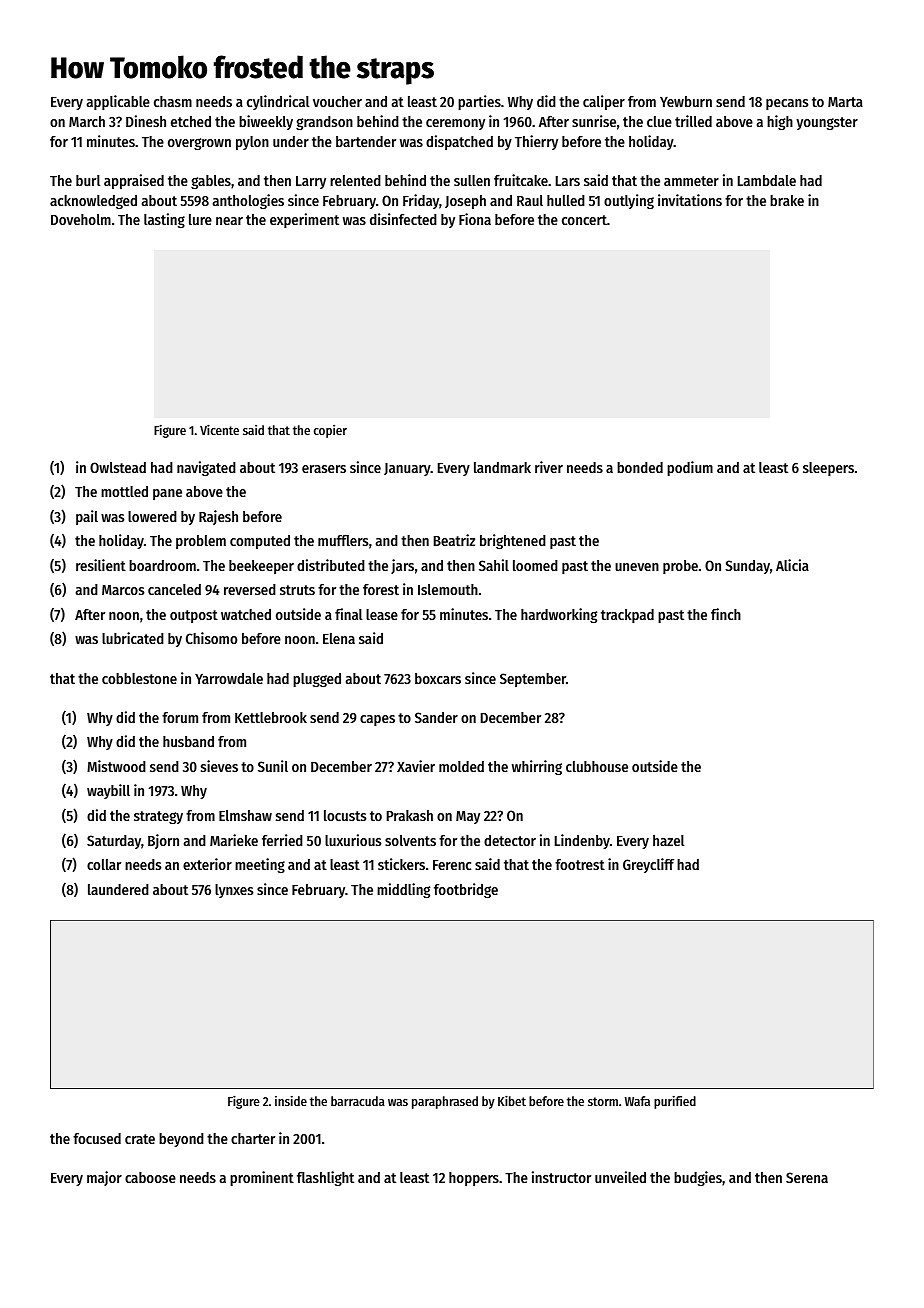 The image size is (924, 1308). What do you see at coordinates (533, 680) in the page?
I see `September` at bounding box center [533, 680].
